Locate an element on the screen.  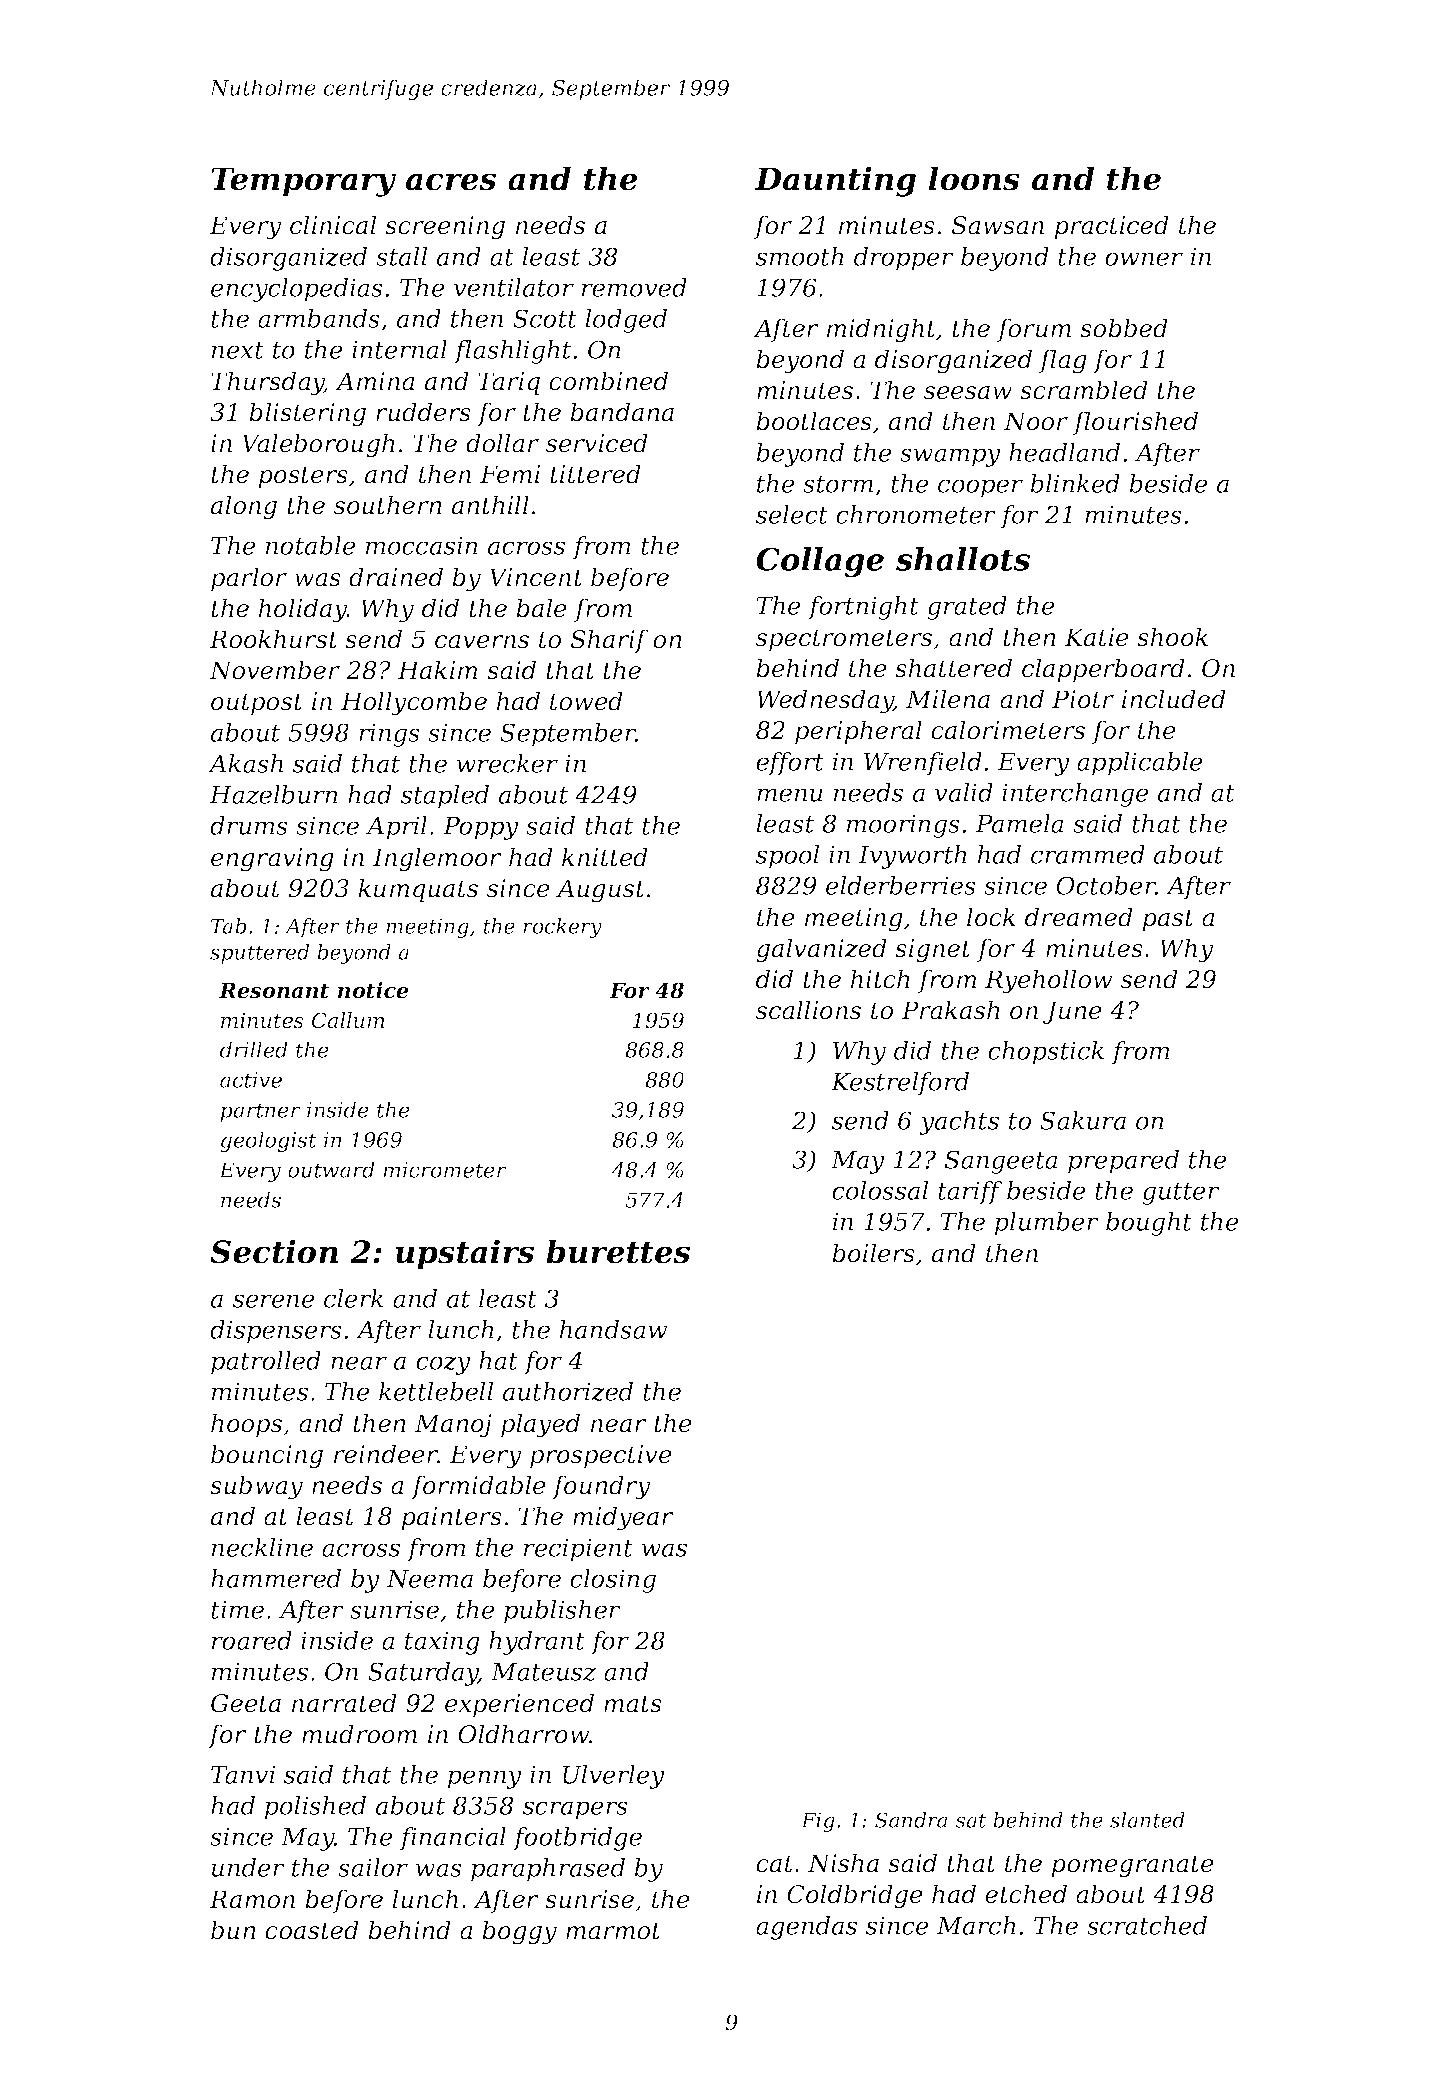
Temporary is located at coordinates (303, 182).
